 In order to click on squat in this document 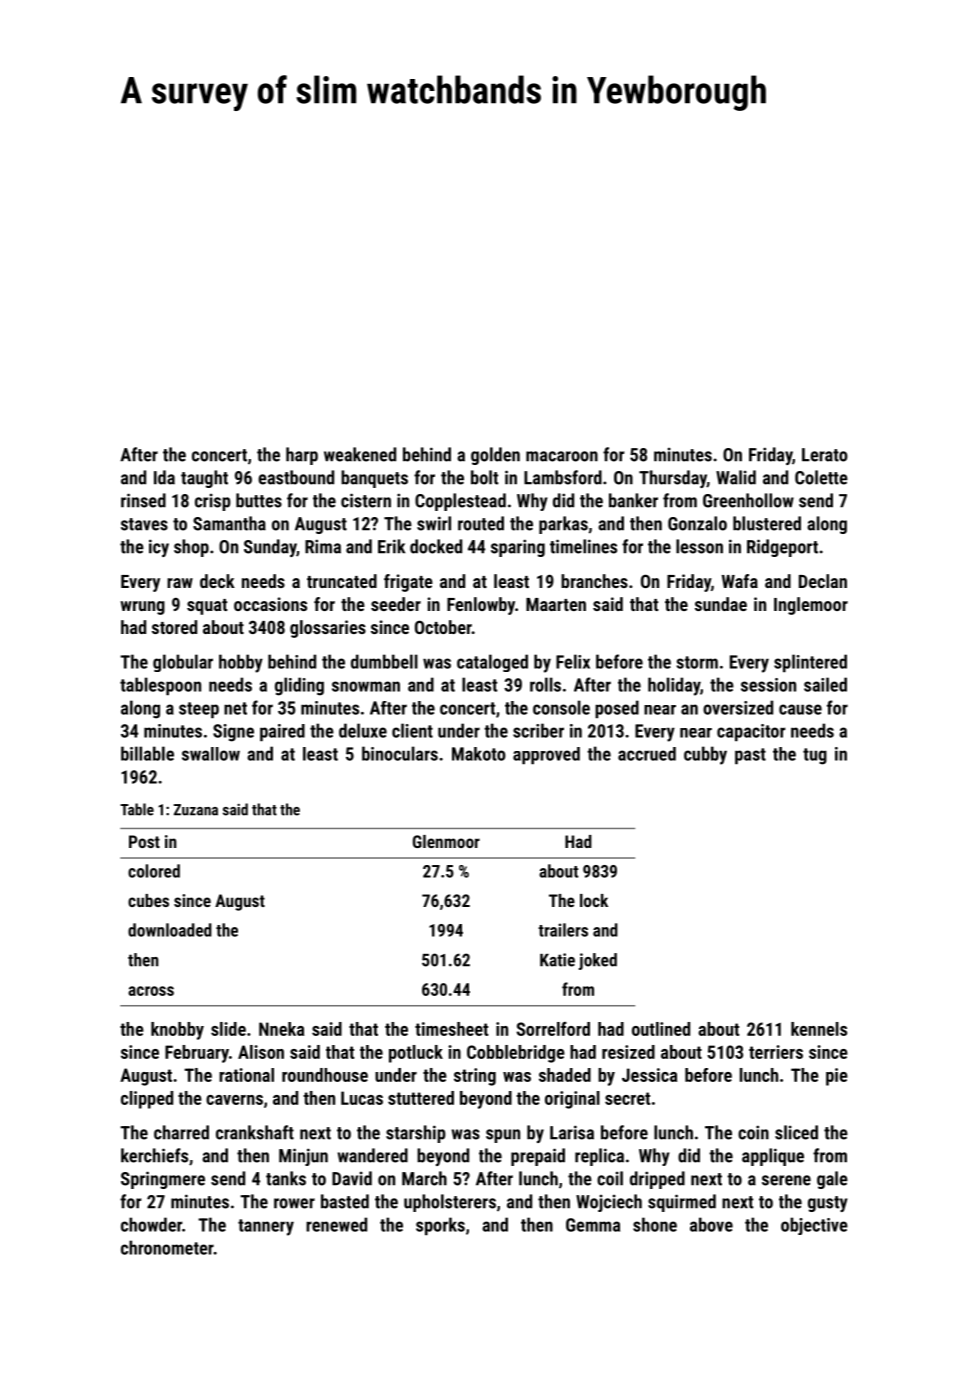, I will do `click(207, 607)`.
